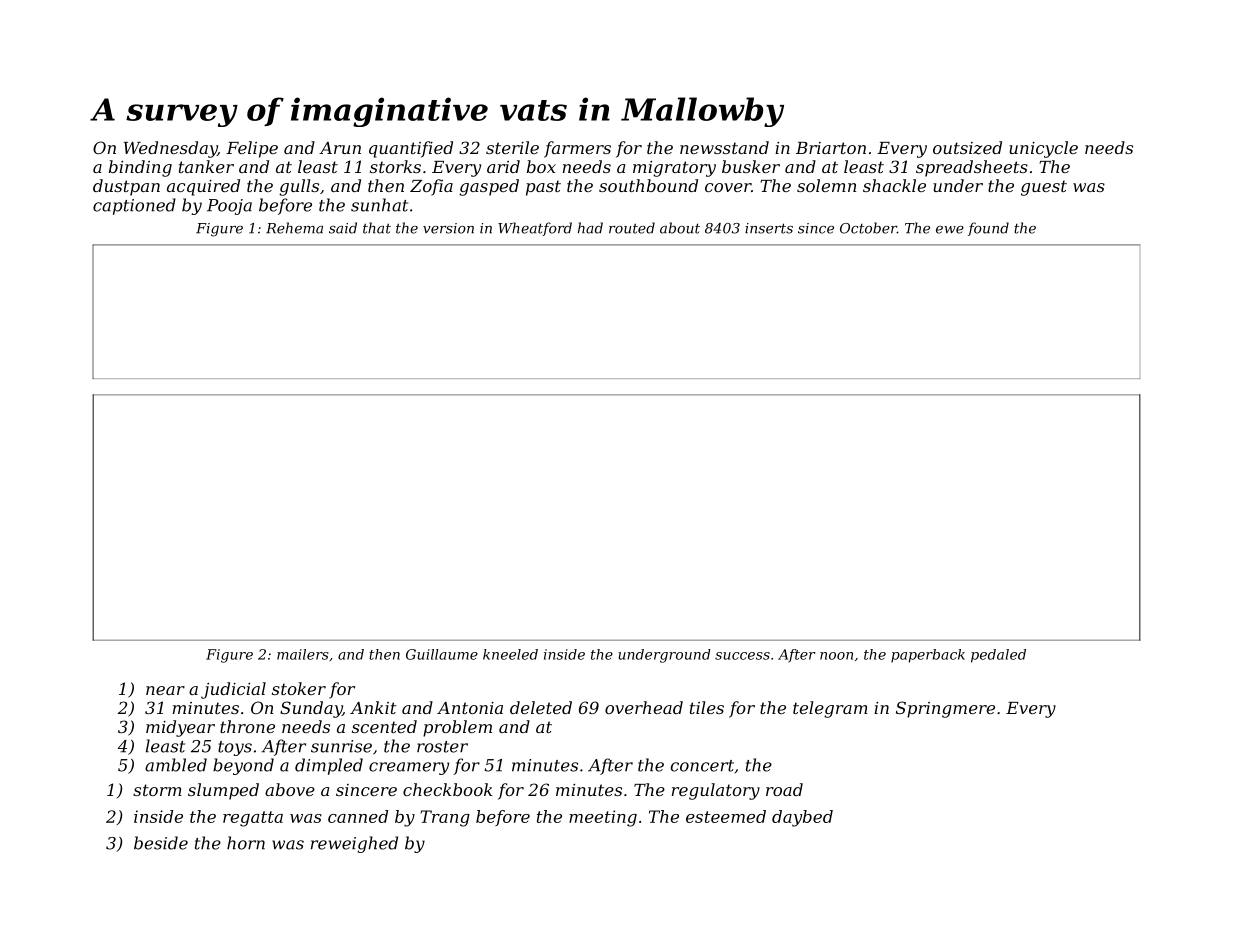 Image resolution: width=1233 pixels, height=952 pixels. Describe the element at coordinates (742, 656) in the document. I see `success` at that location.
